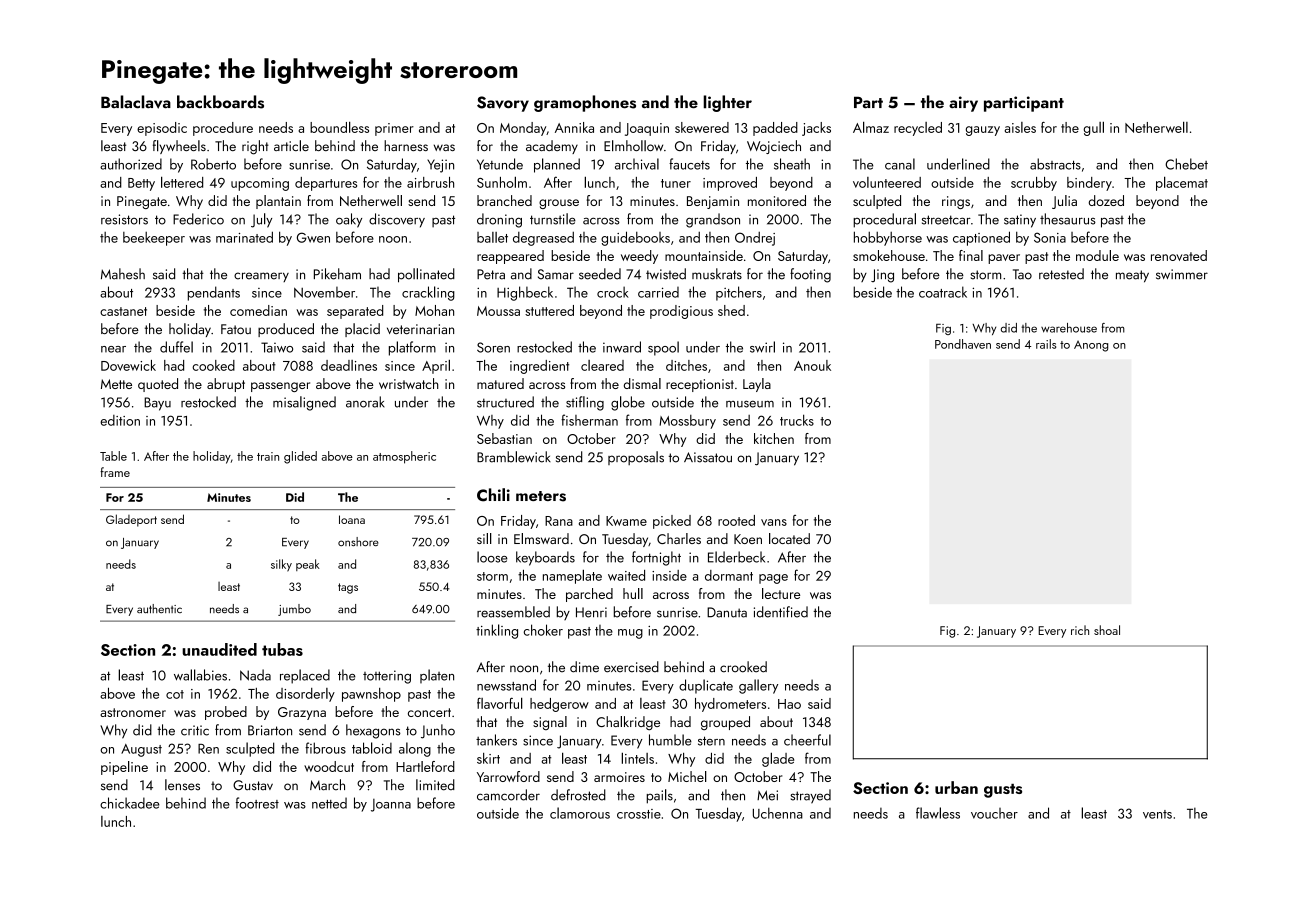 Image resolution: width=1308 pixels, height=924 pixels. I want to click on footrest, so click(257, 803).
